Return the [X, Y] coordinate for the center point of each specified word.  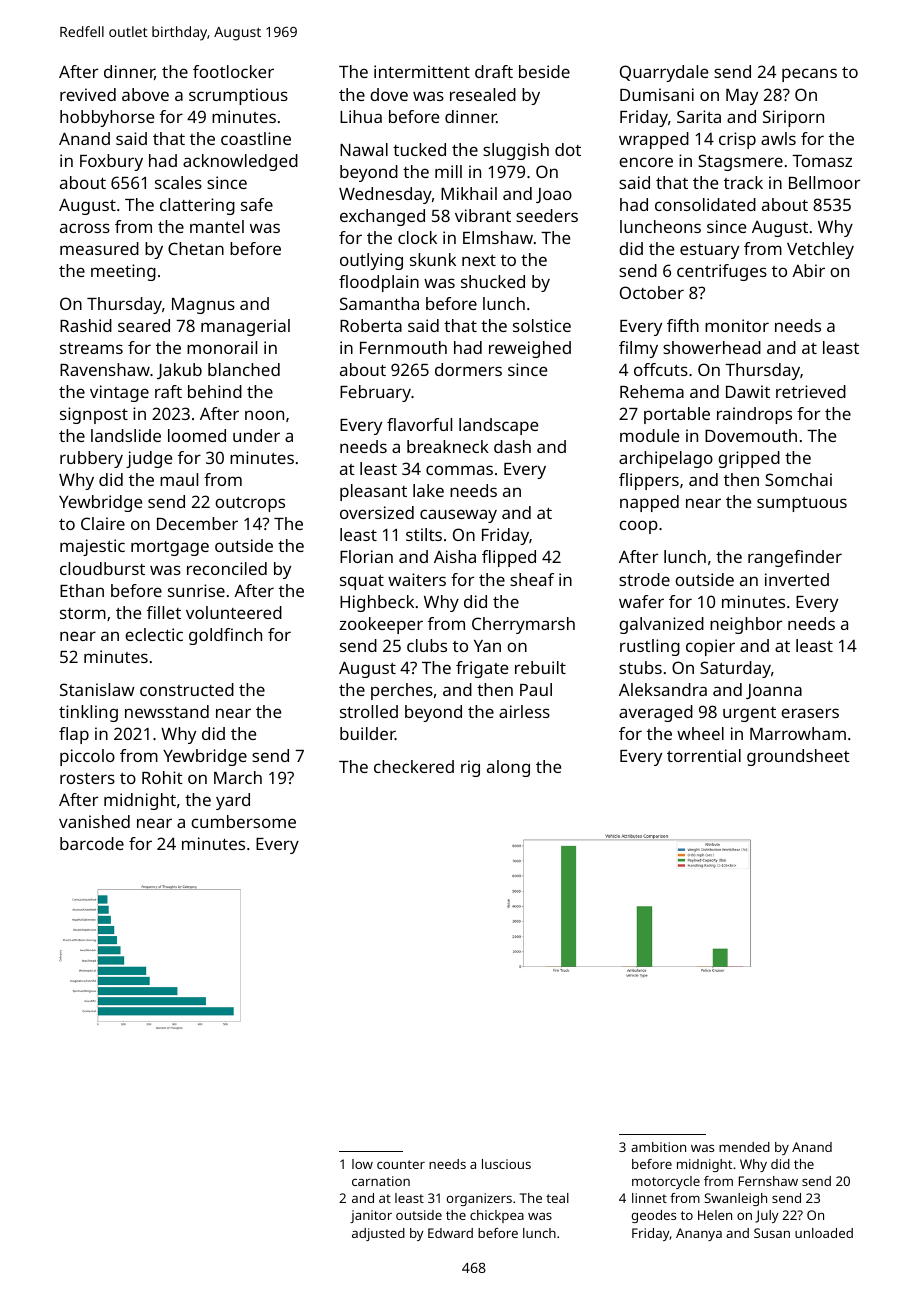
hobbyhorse [107, 118]
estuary [709, 251]
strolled [369, 711]
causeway [458, 516]
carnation [381, 1181]
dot [568, 149]
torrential [704, 755]
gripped [749, 459]
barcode [92, 843]
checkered [414, 766]
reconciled [227, 568]
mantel [217, 226]
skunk [433, 259]
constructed [187, 689]
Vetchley [820, 250]
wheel [700, 733]
